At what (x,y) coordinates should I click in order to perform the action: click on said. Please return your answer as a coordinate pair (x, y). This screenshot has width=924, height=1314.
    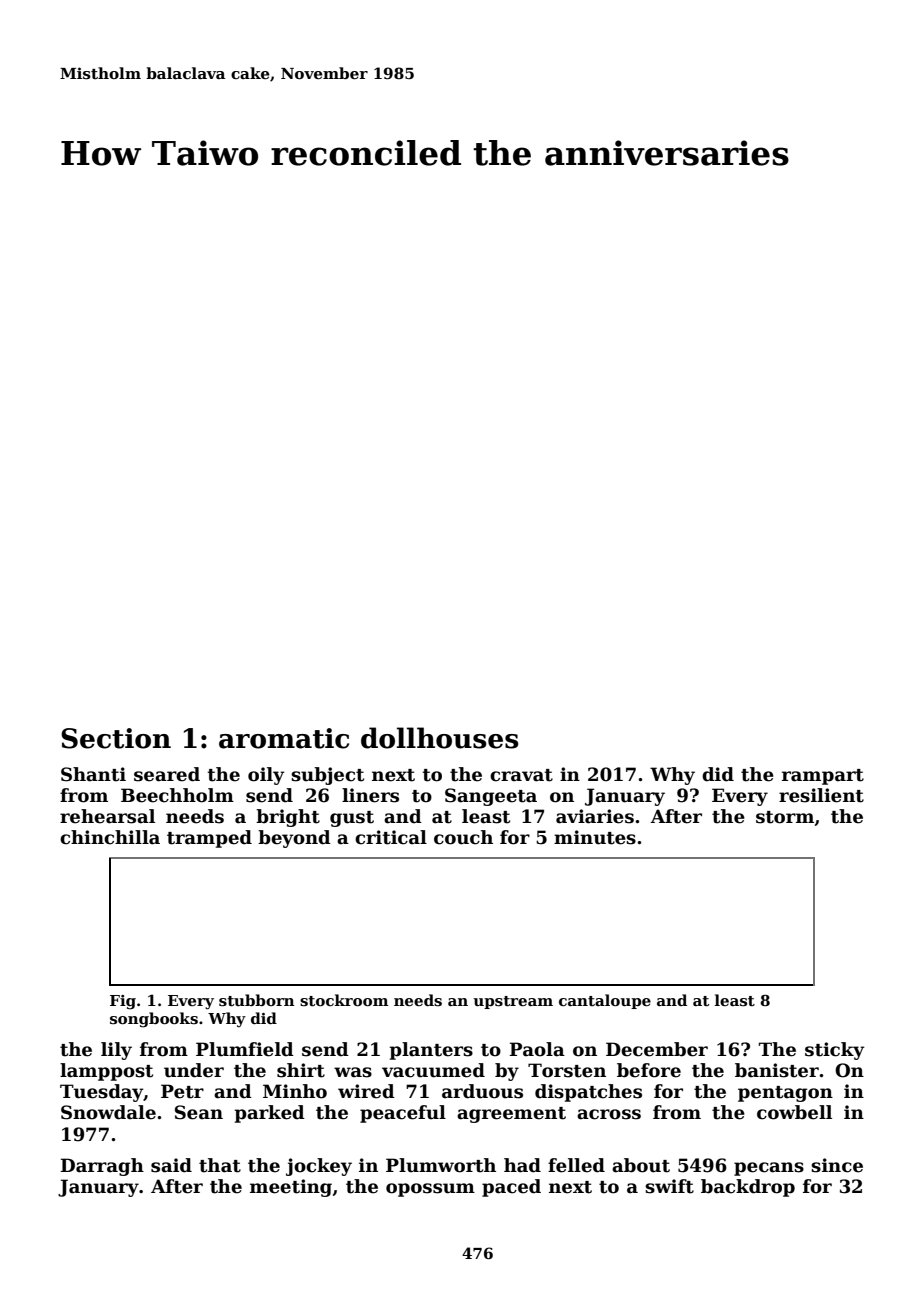
    Looking at the image, I should click on (171, 1165).
